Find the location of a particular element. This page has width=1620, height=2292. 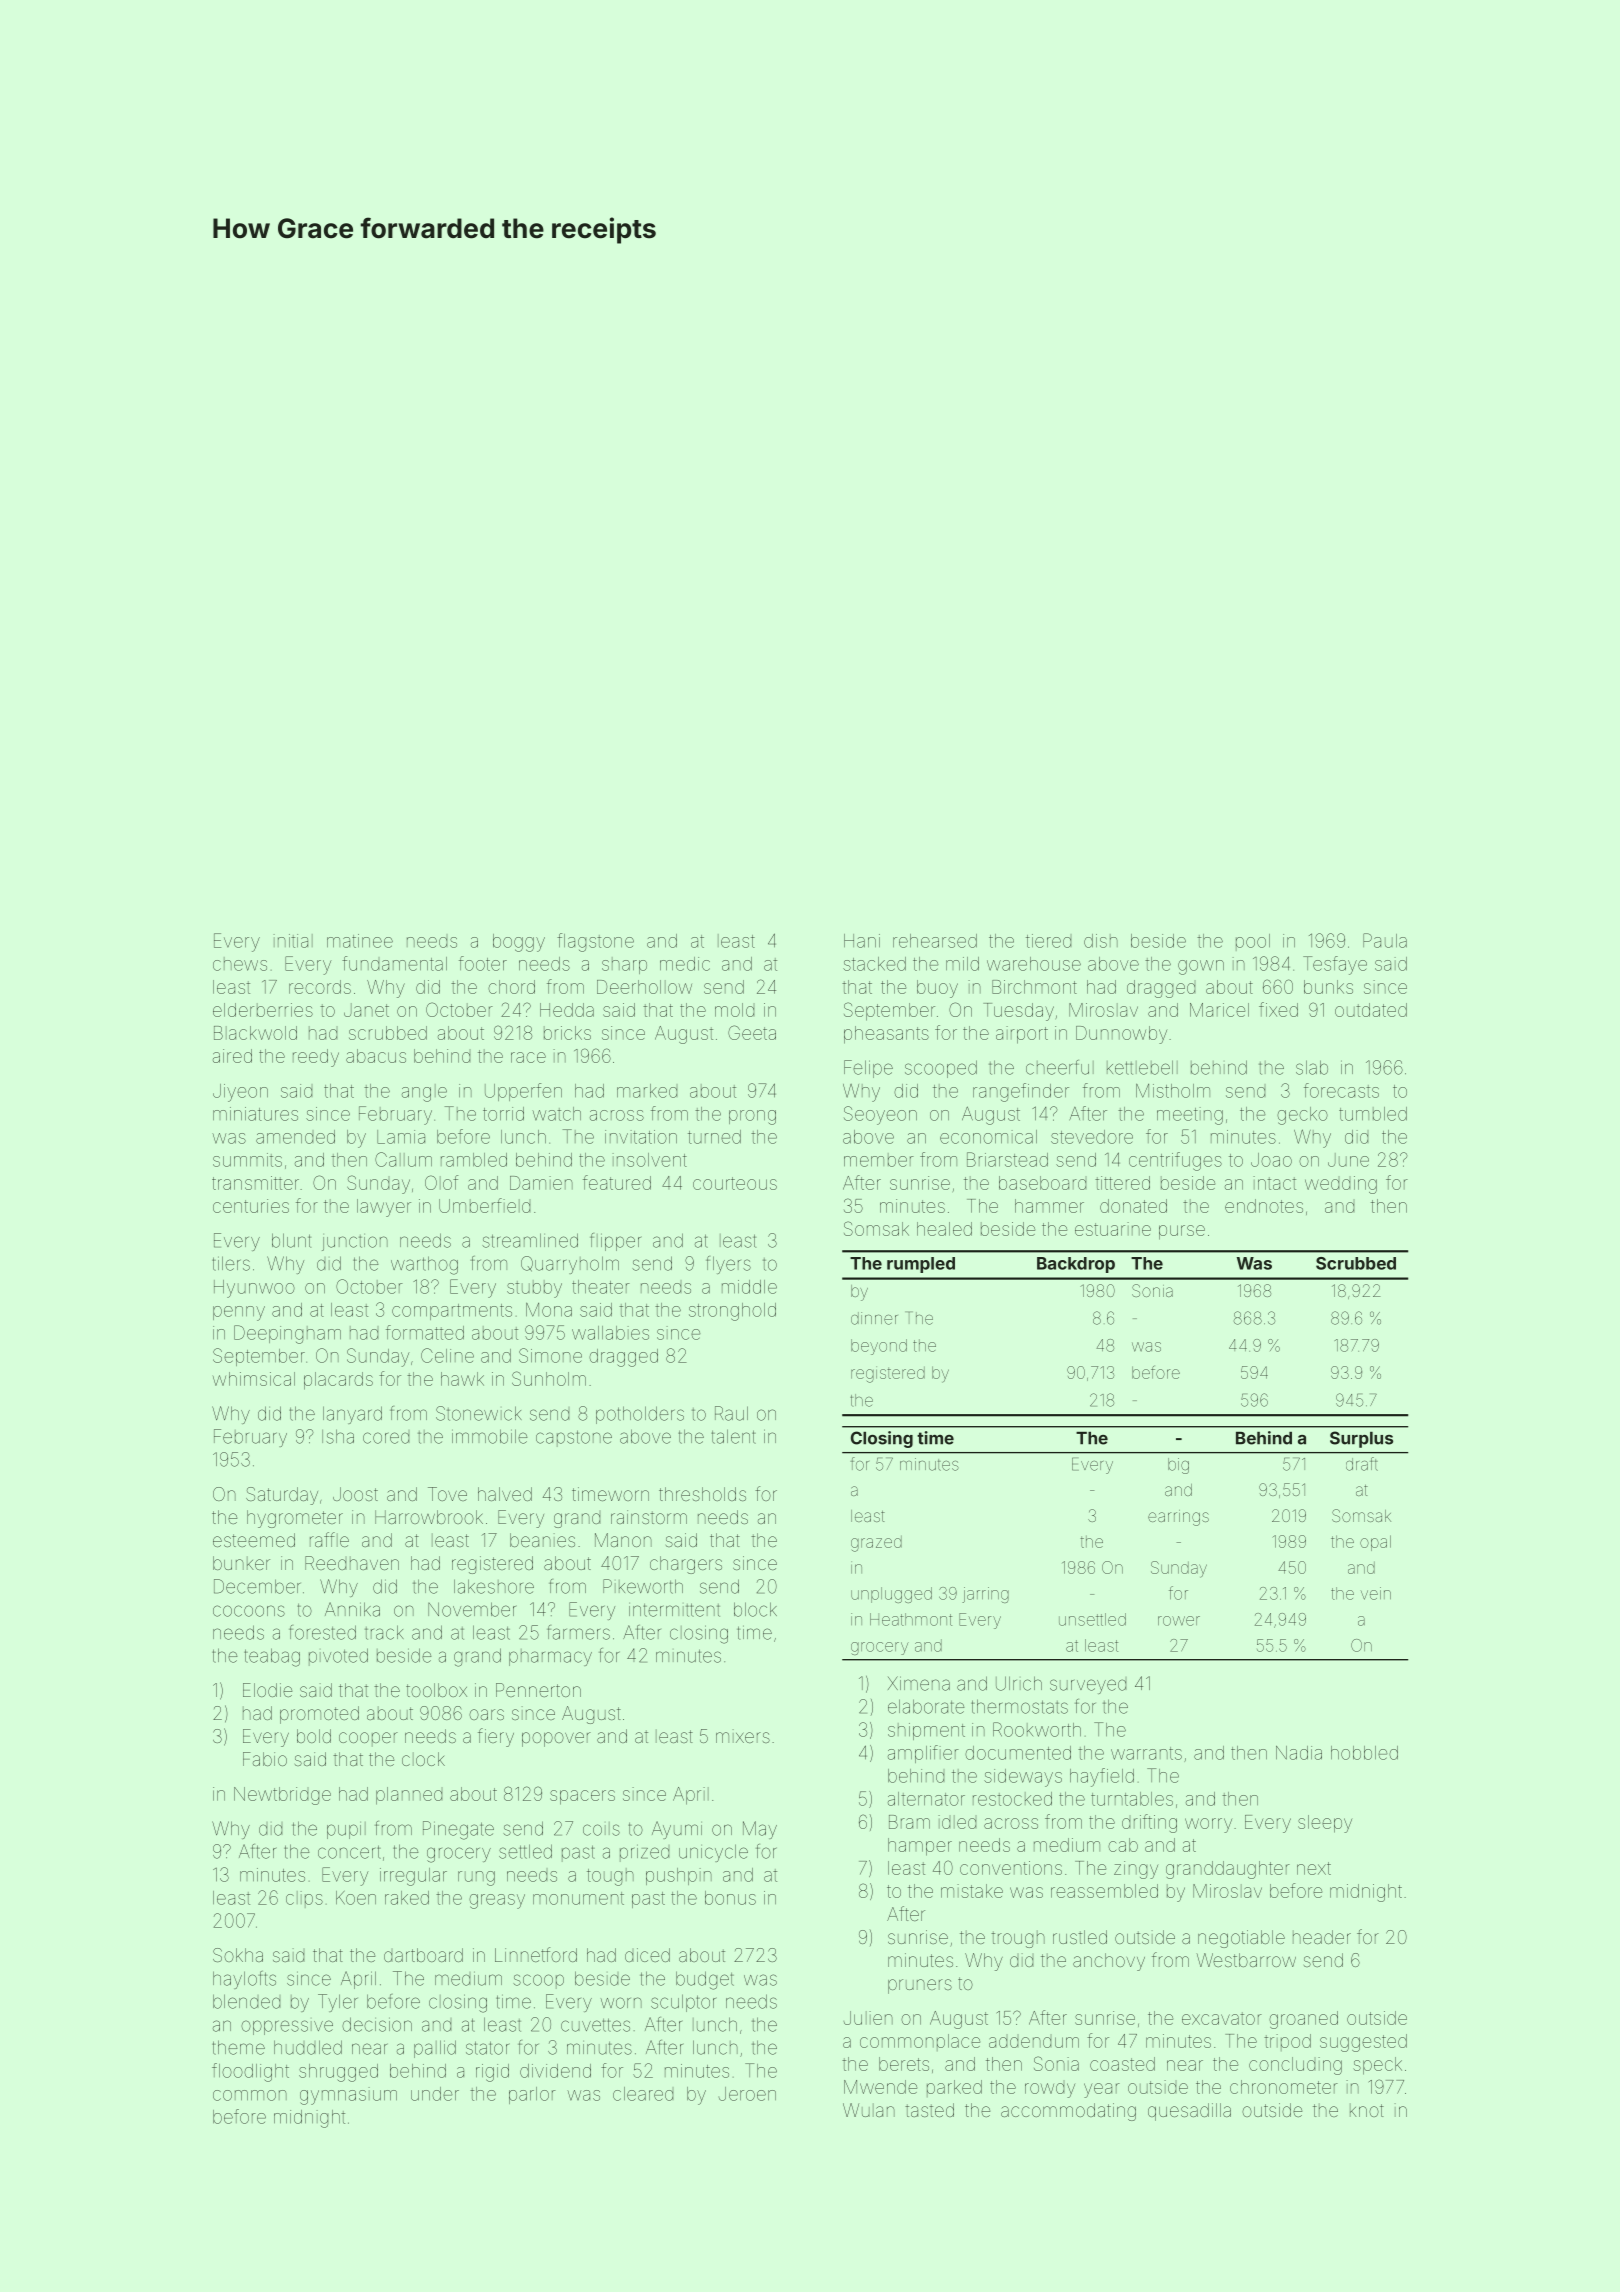

quesadilla is located at coordinates (1189, 2112).
